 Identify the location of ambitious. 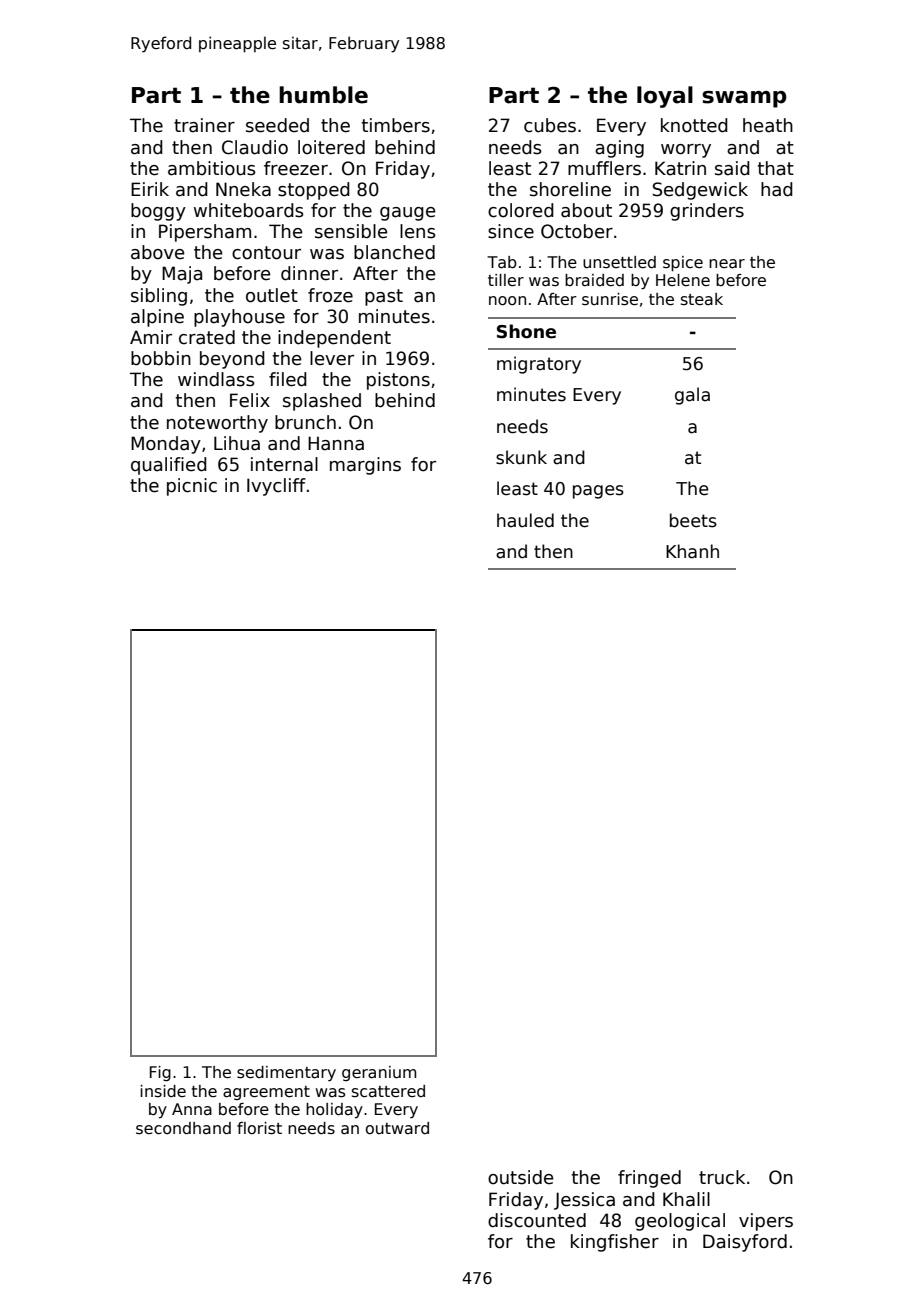
(212, 168).
